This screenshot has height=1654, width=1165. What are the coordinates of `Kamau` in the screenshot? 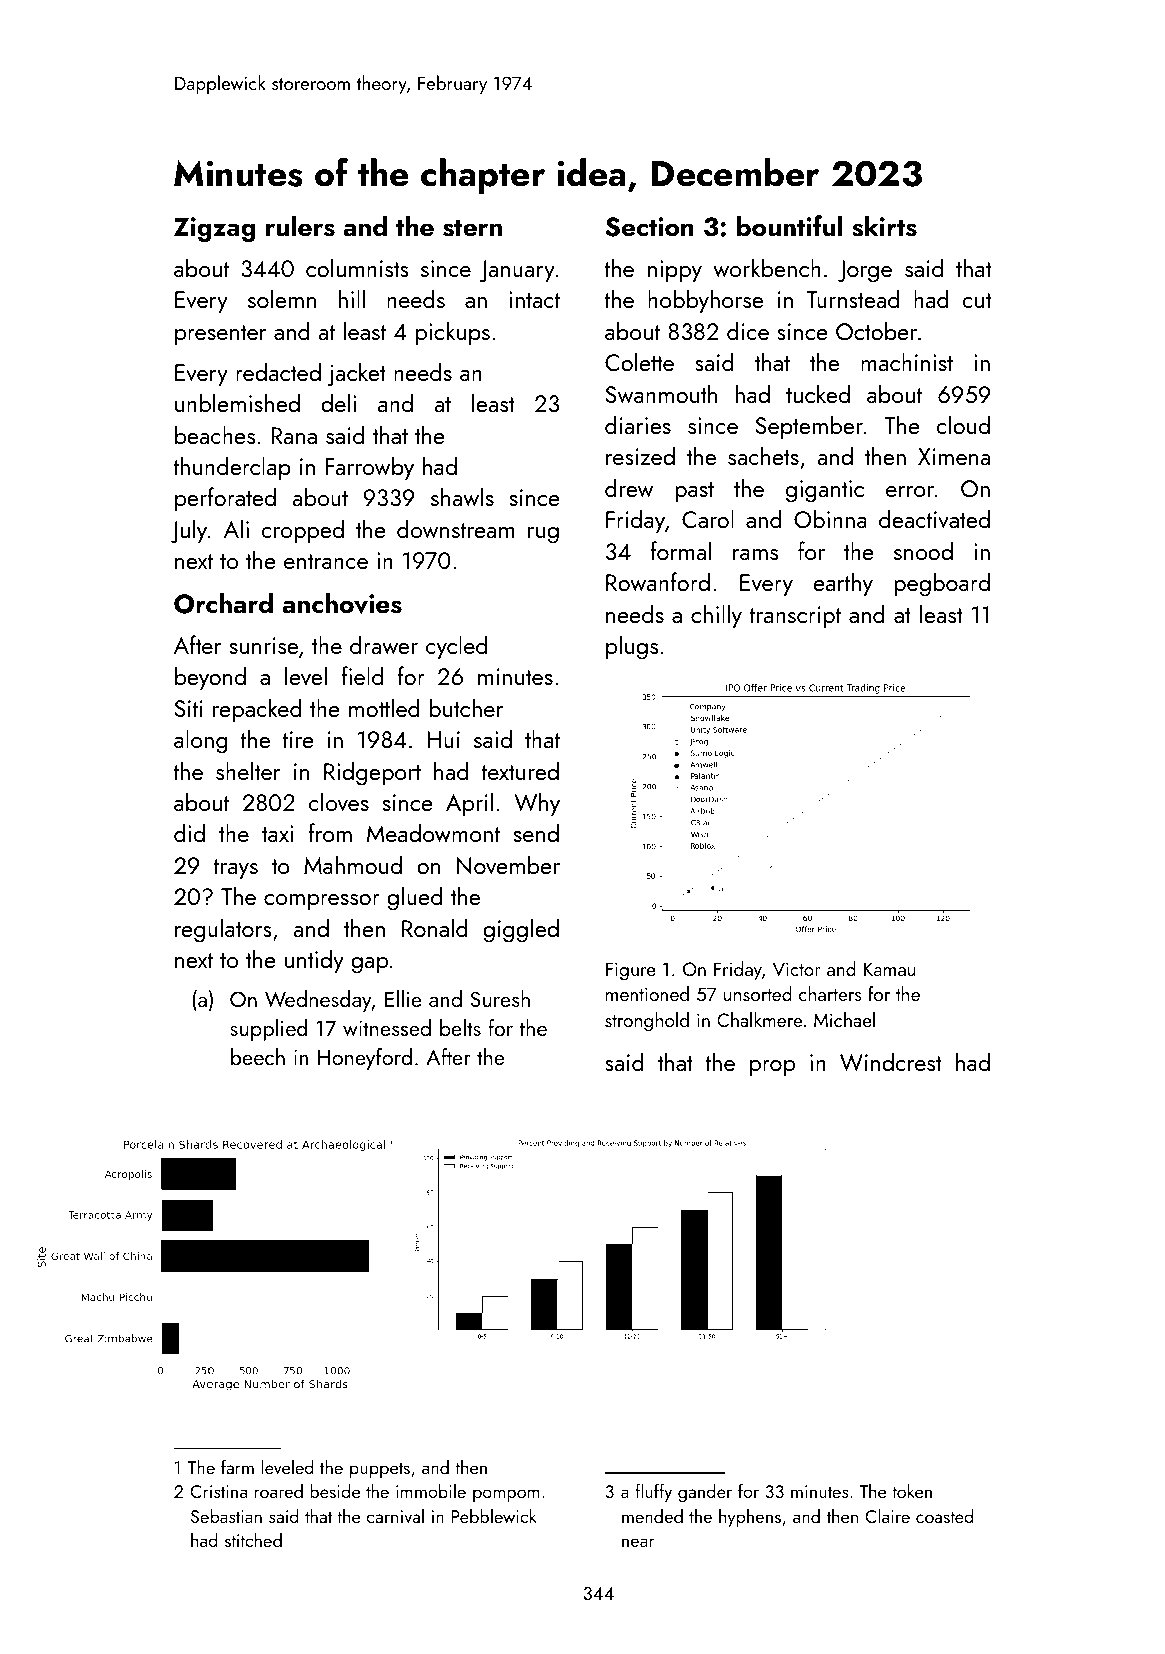 It's located at (889, 969).
